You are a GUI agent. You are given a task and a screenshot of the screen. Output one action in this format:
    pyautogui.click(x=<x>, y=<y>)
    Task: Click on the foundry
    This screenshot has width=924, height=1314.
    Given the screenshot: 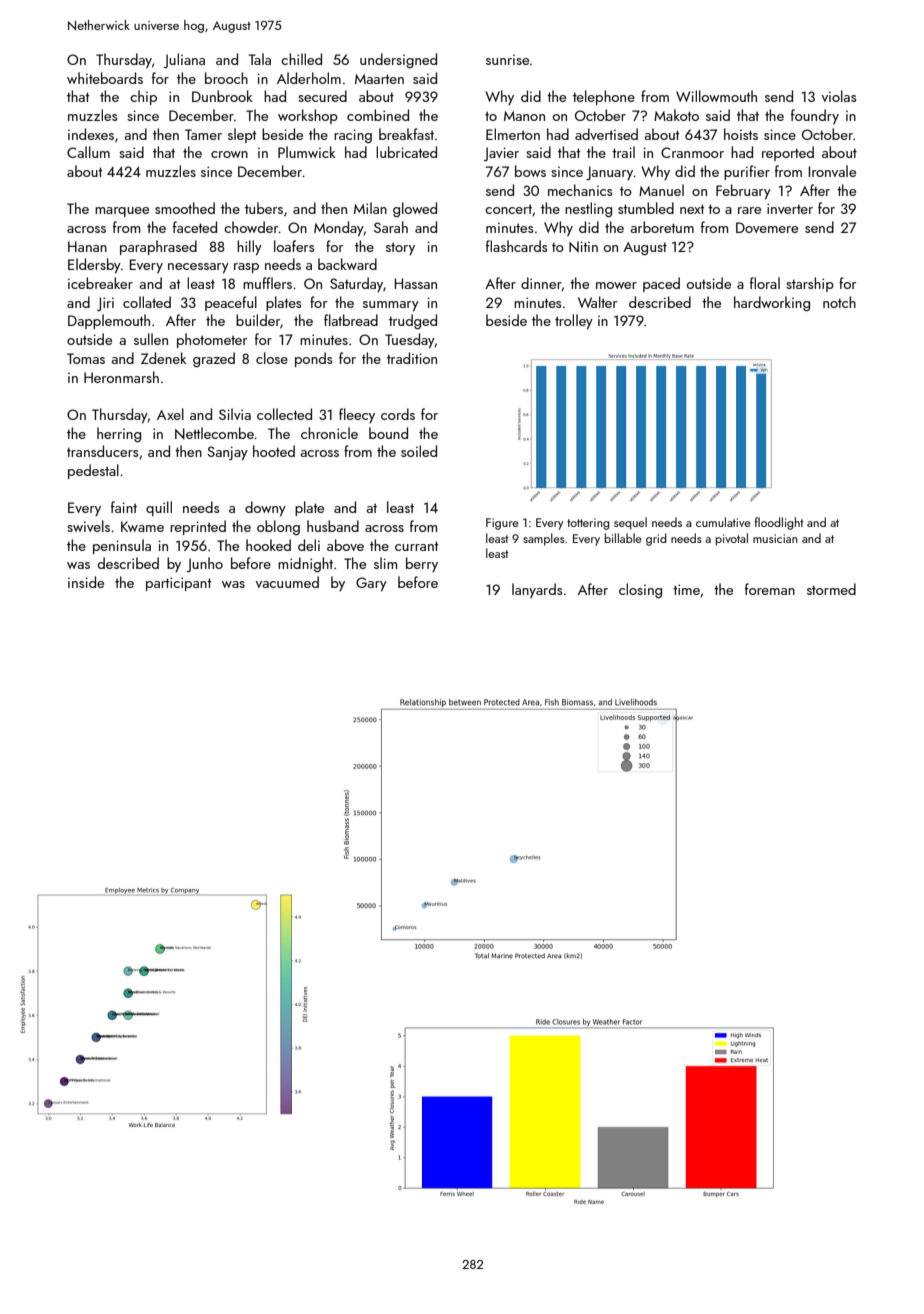 What is the action you would take?
    pyautogui.click(x=815, y=116)
